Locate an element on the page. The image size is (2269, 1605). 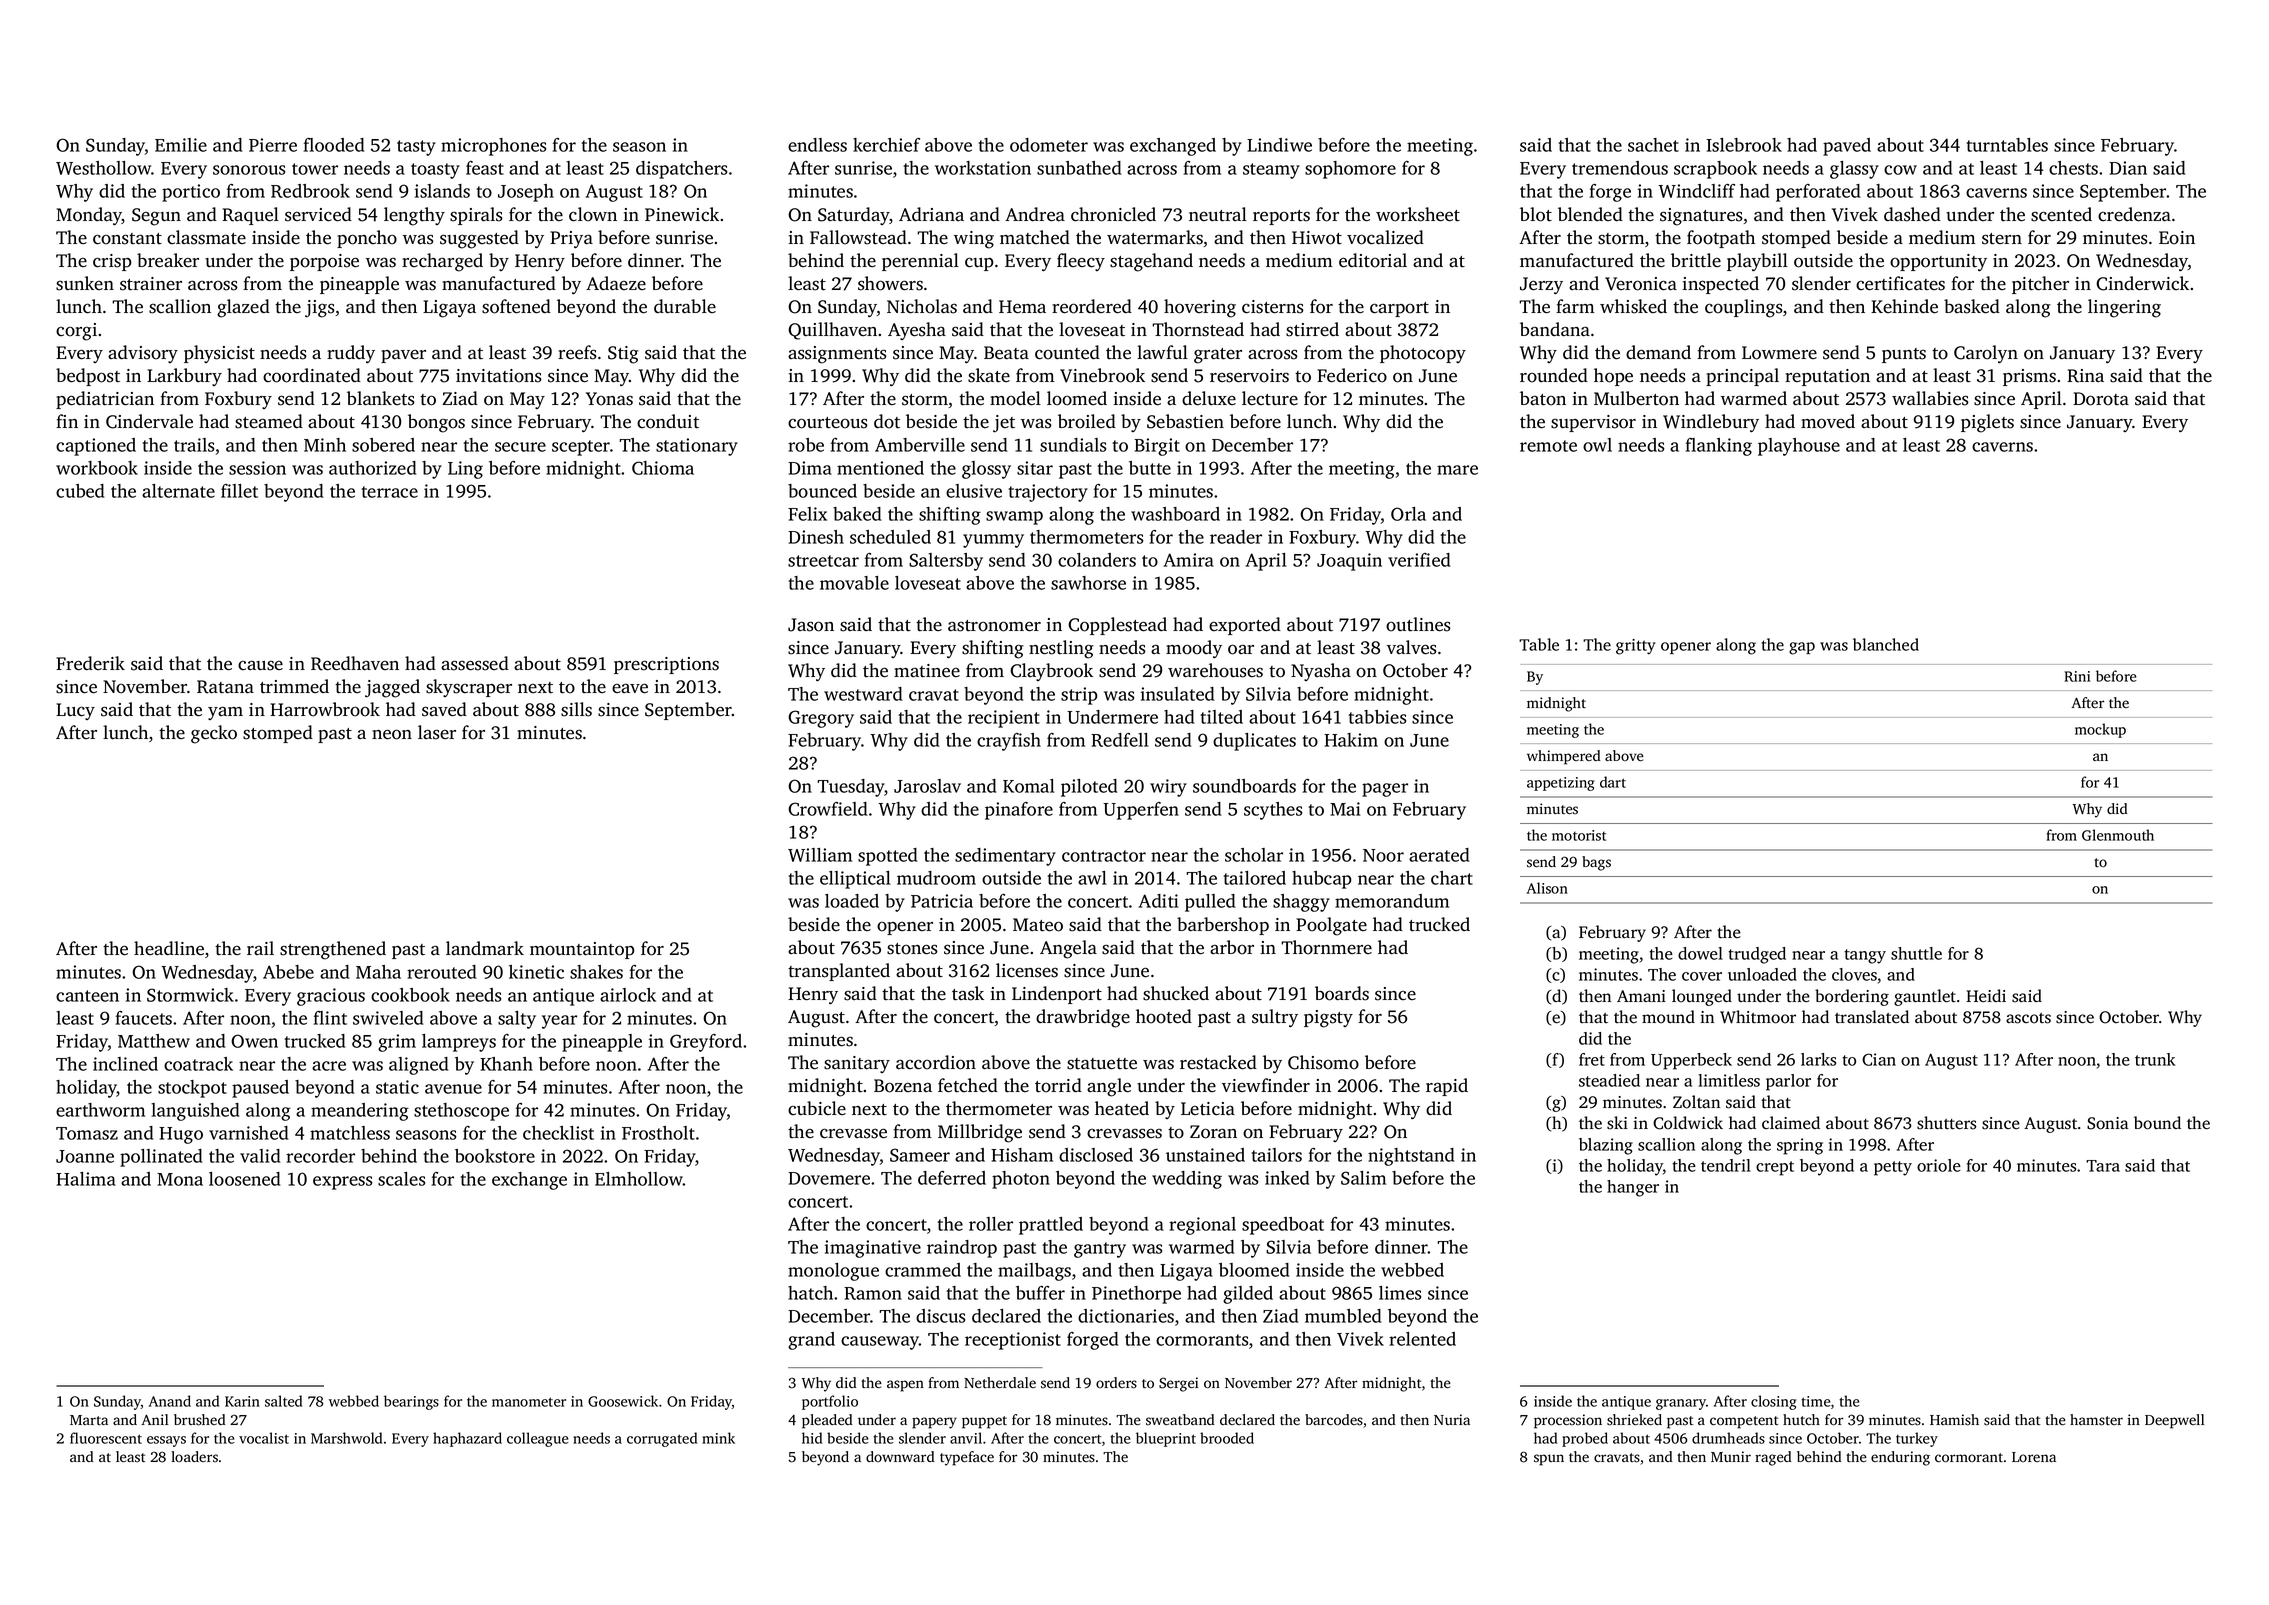
Chioma is located at coordinates (663, 468).
